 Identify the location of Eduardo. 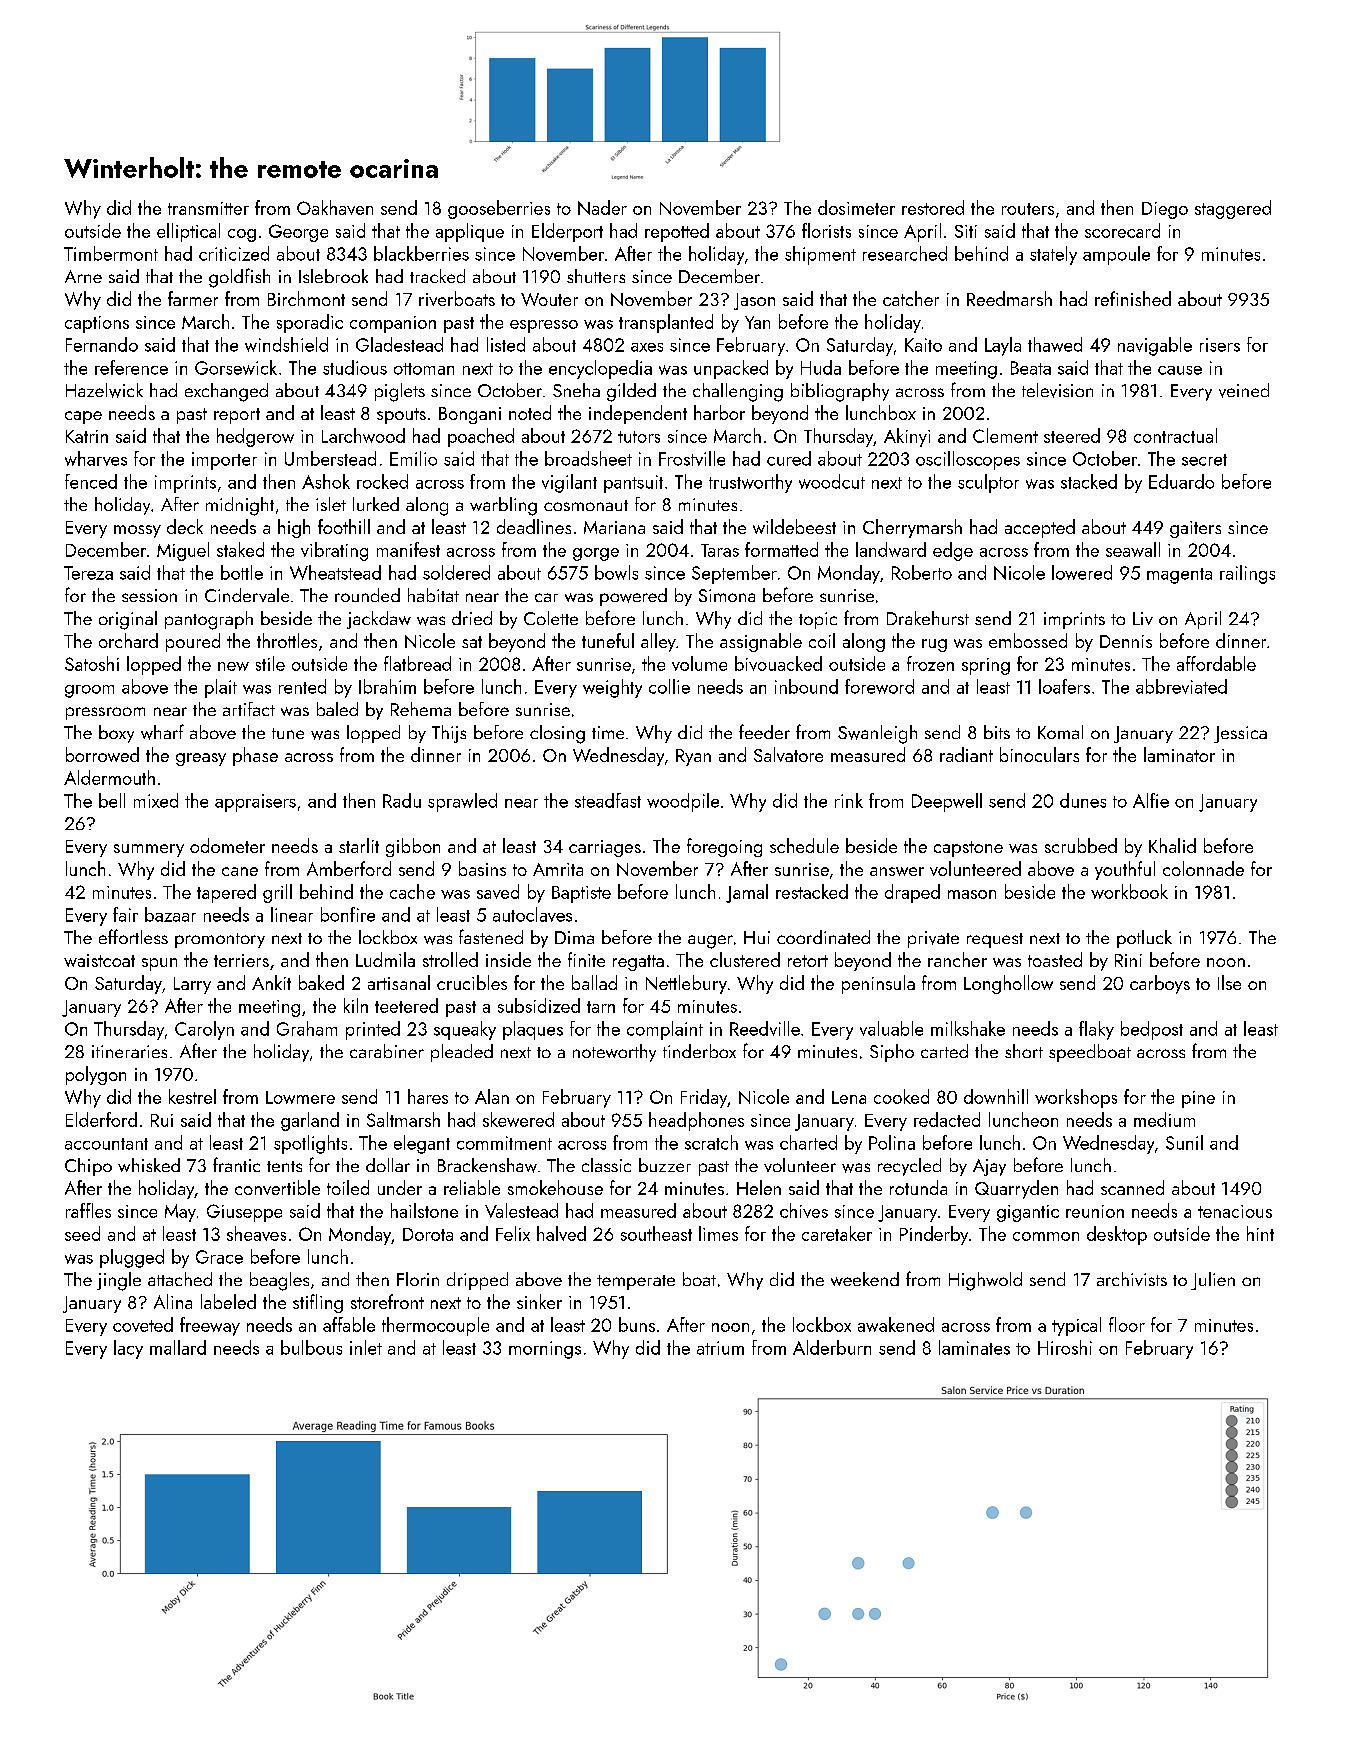
(1181, 481).
